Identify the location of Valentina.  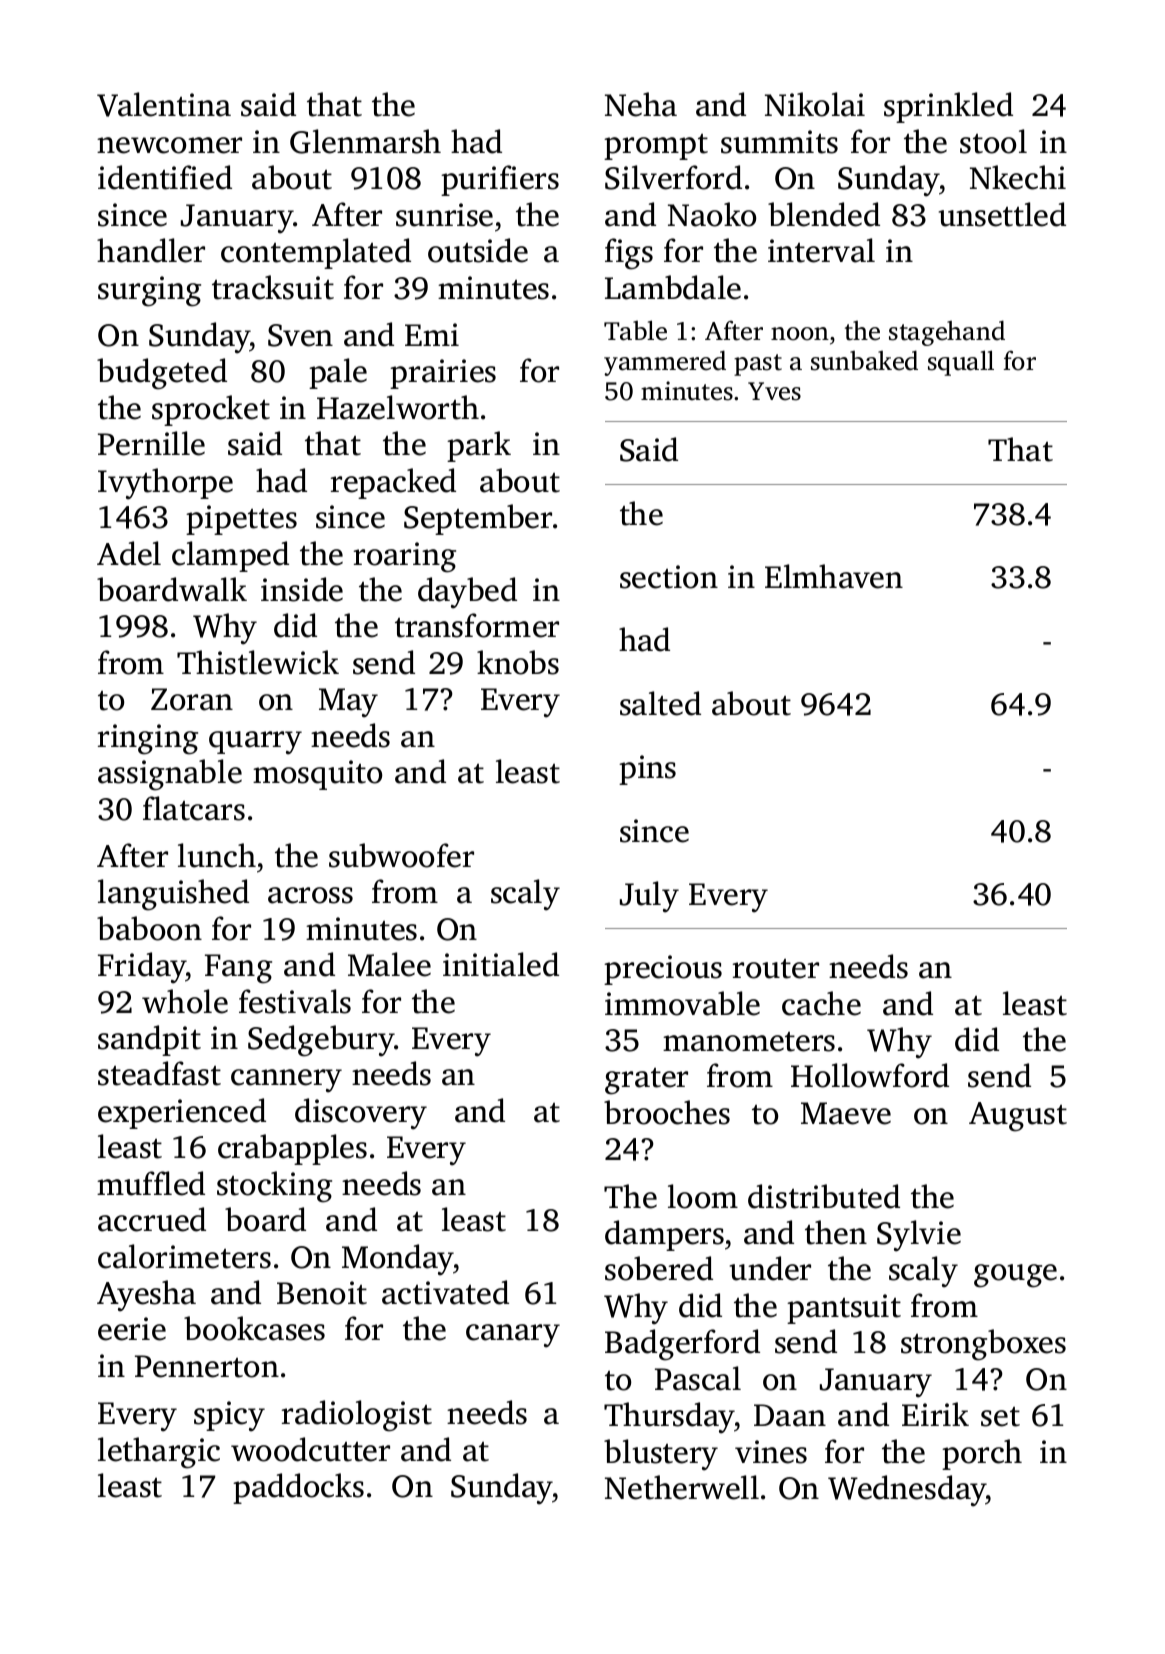
(164, 104).
